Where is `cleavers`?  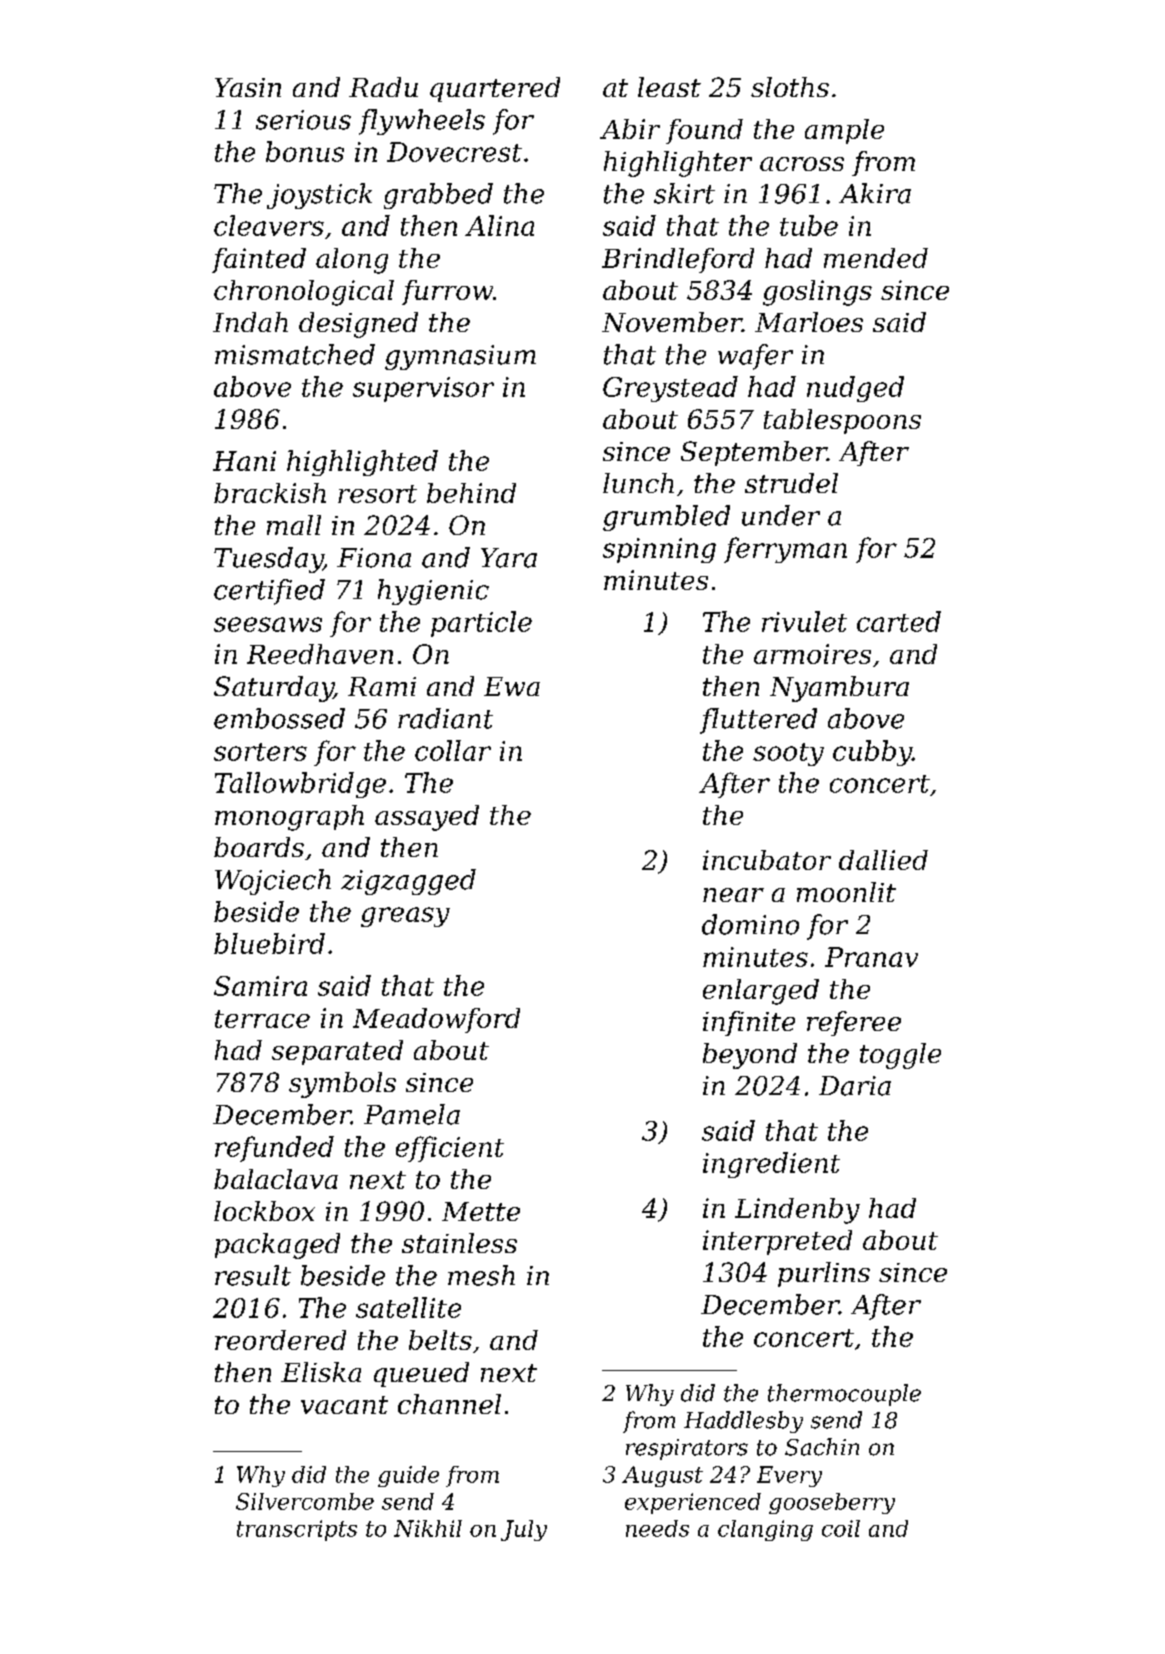 cleavers is located at coordinates (269, 225).
